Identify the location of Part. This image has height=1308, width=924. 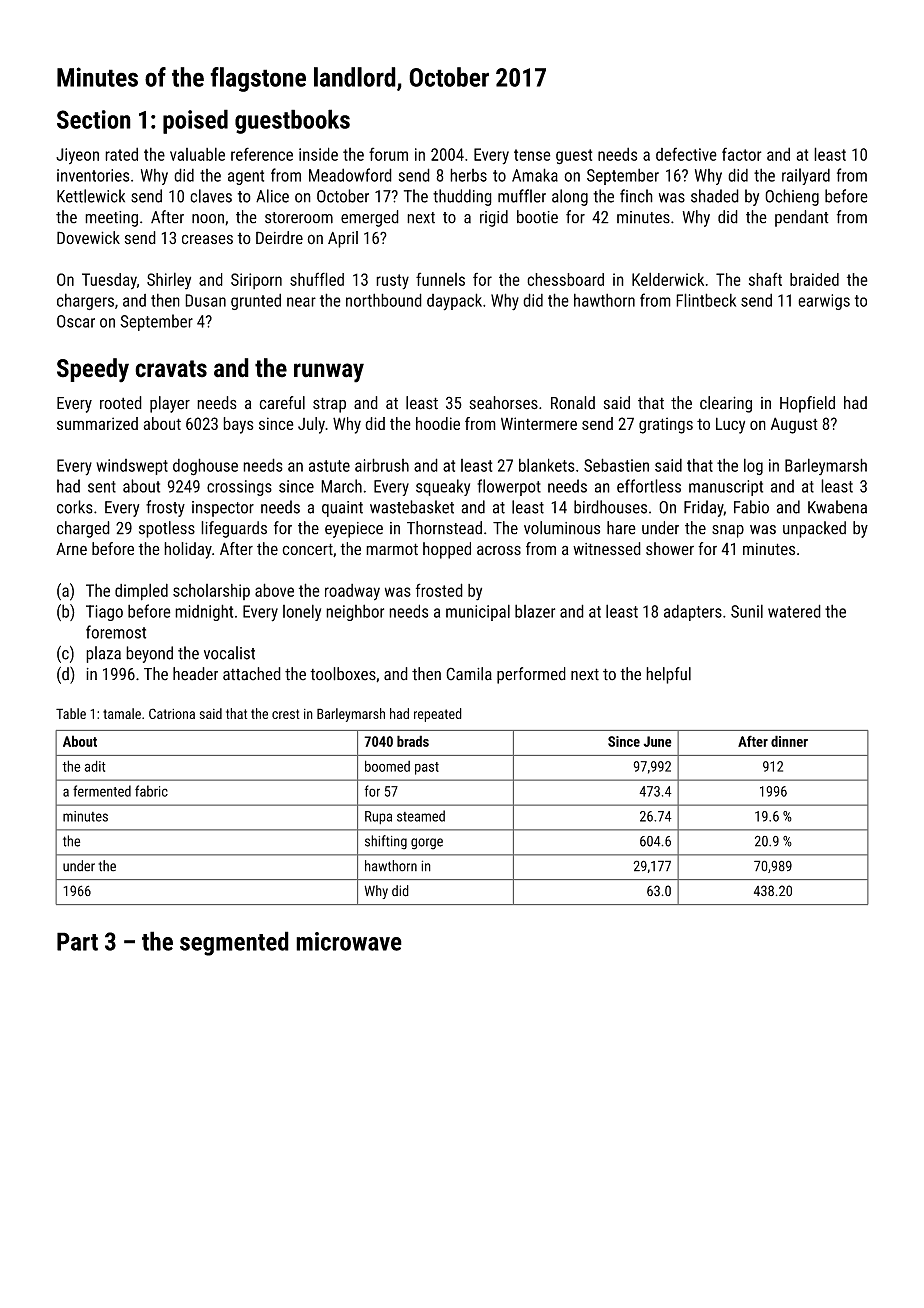
(77, 941).
